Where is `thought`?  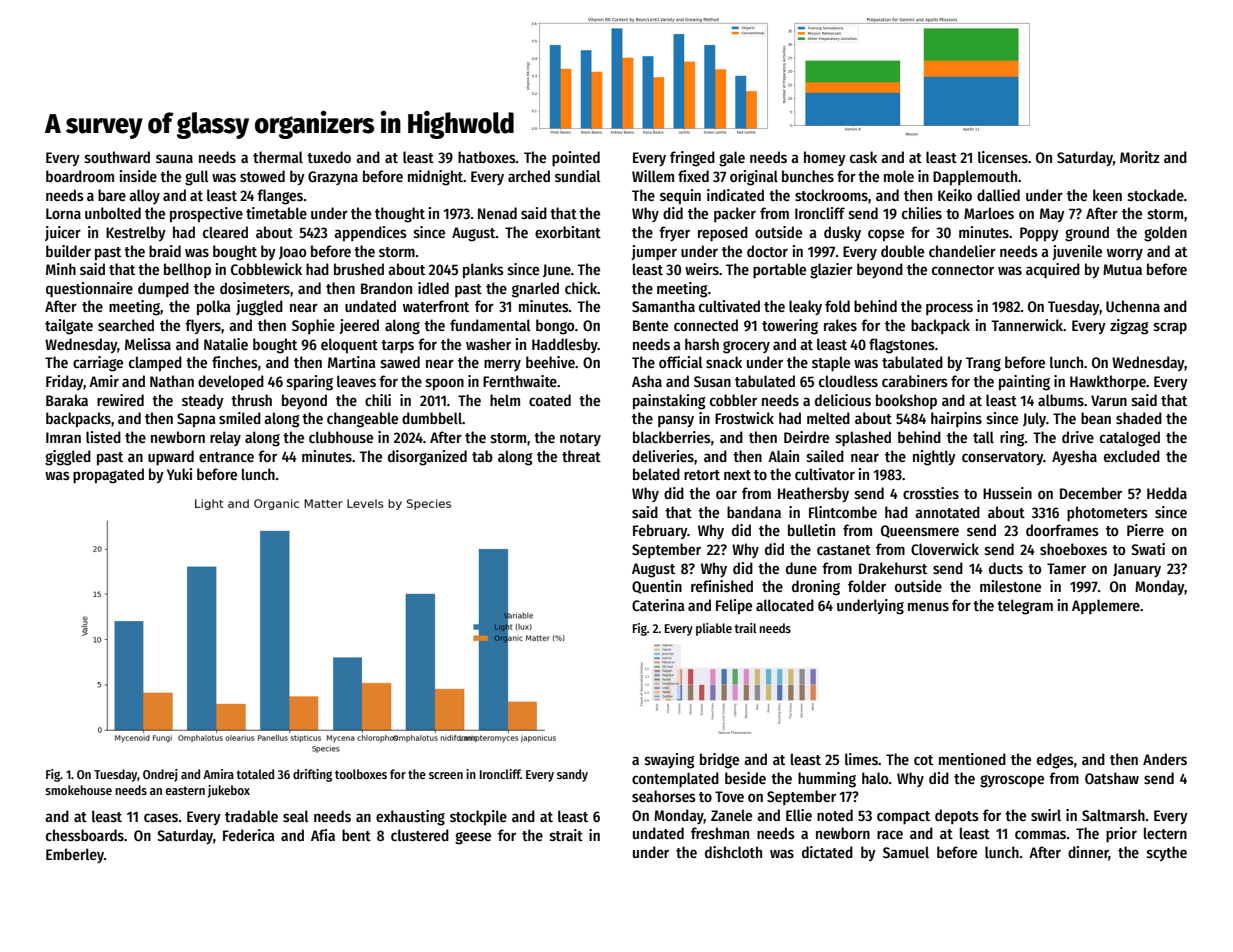
thought is located at coordinates (400, 215).
